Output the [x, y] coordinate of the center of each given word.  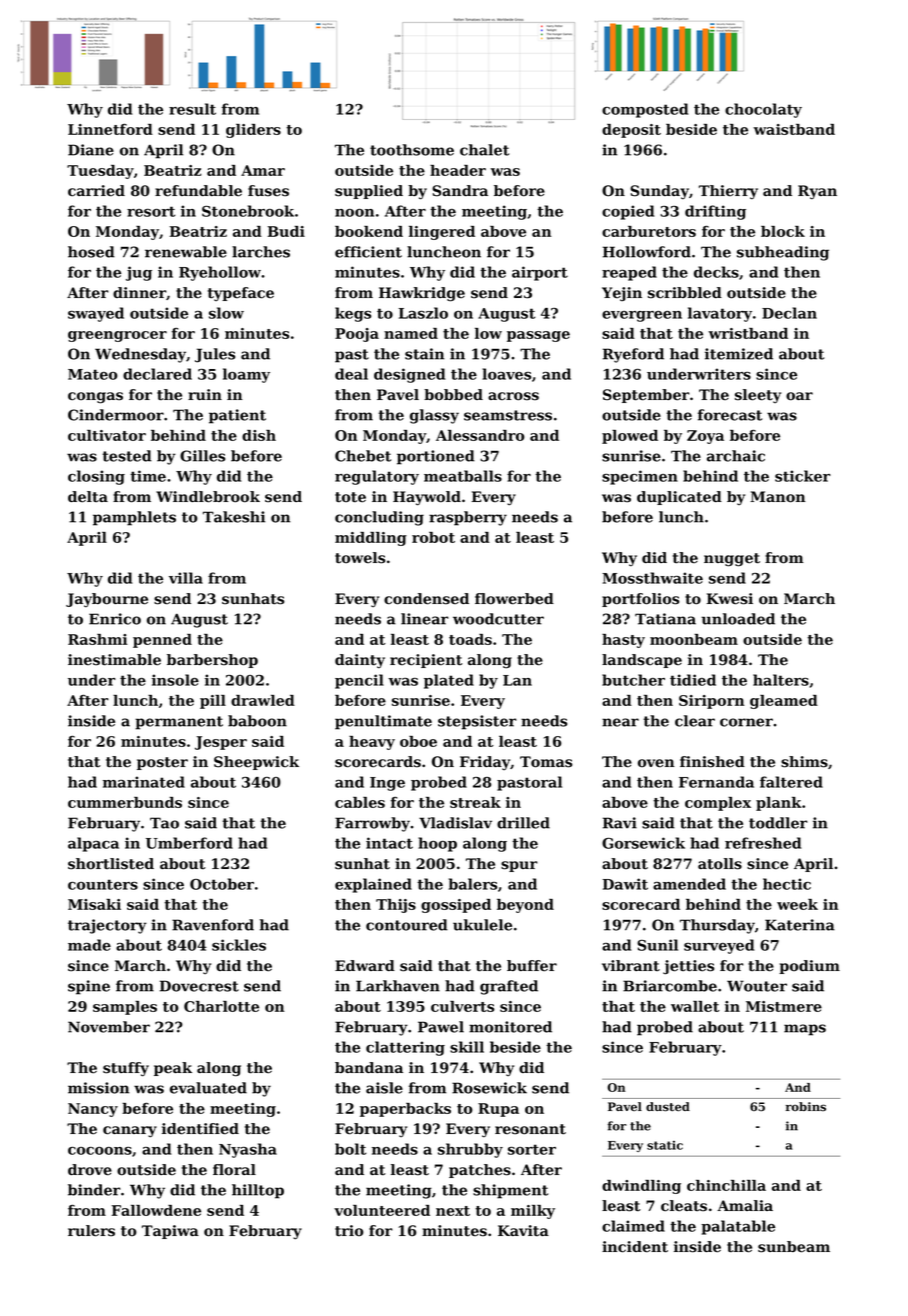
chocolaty [763, 110]
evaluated [208, 1088]
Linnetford [110, 129]
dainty [360, 661]
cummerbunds [125, 802]
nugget [732, 560]
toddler [778, 823]
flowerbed [514, 599]
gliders [253, 131]
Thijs [396, 906]
